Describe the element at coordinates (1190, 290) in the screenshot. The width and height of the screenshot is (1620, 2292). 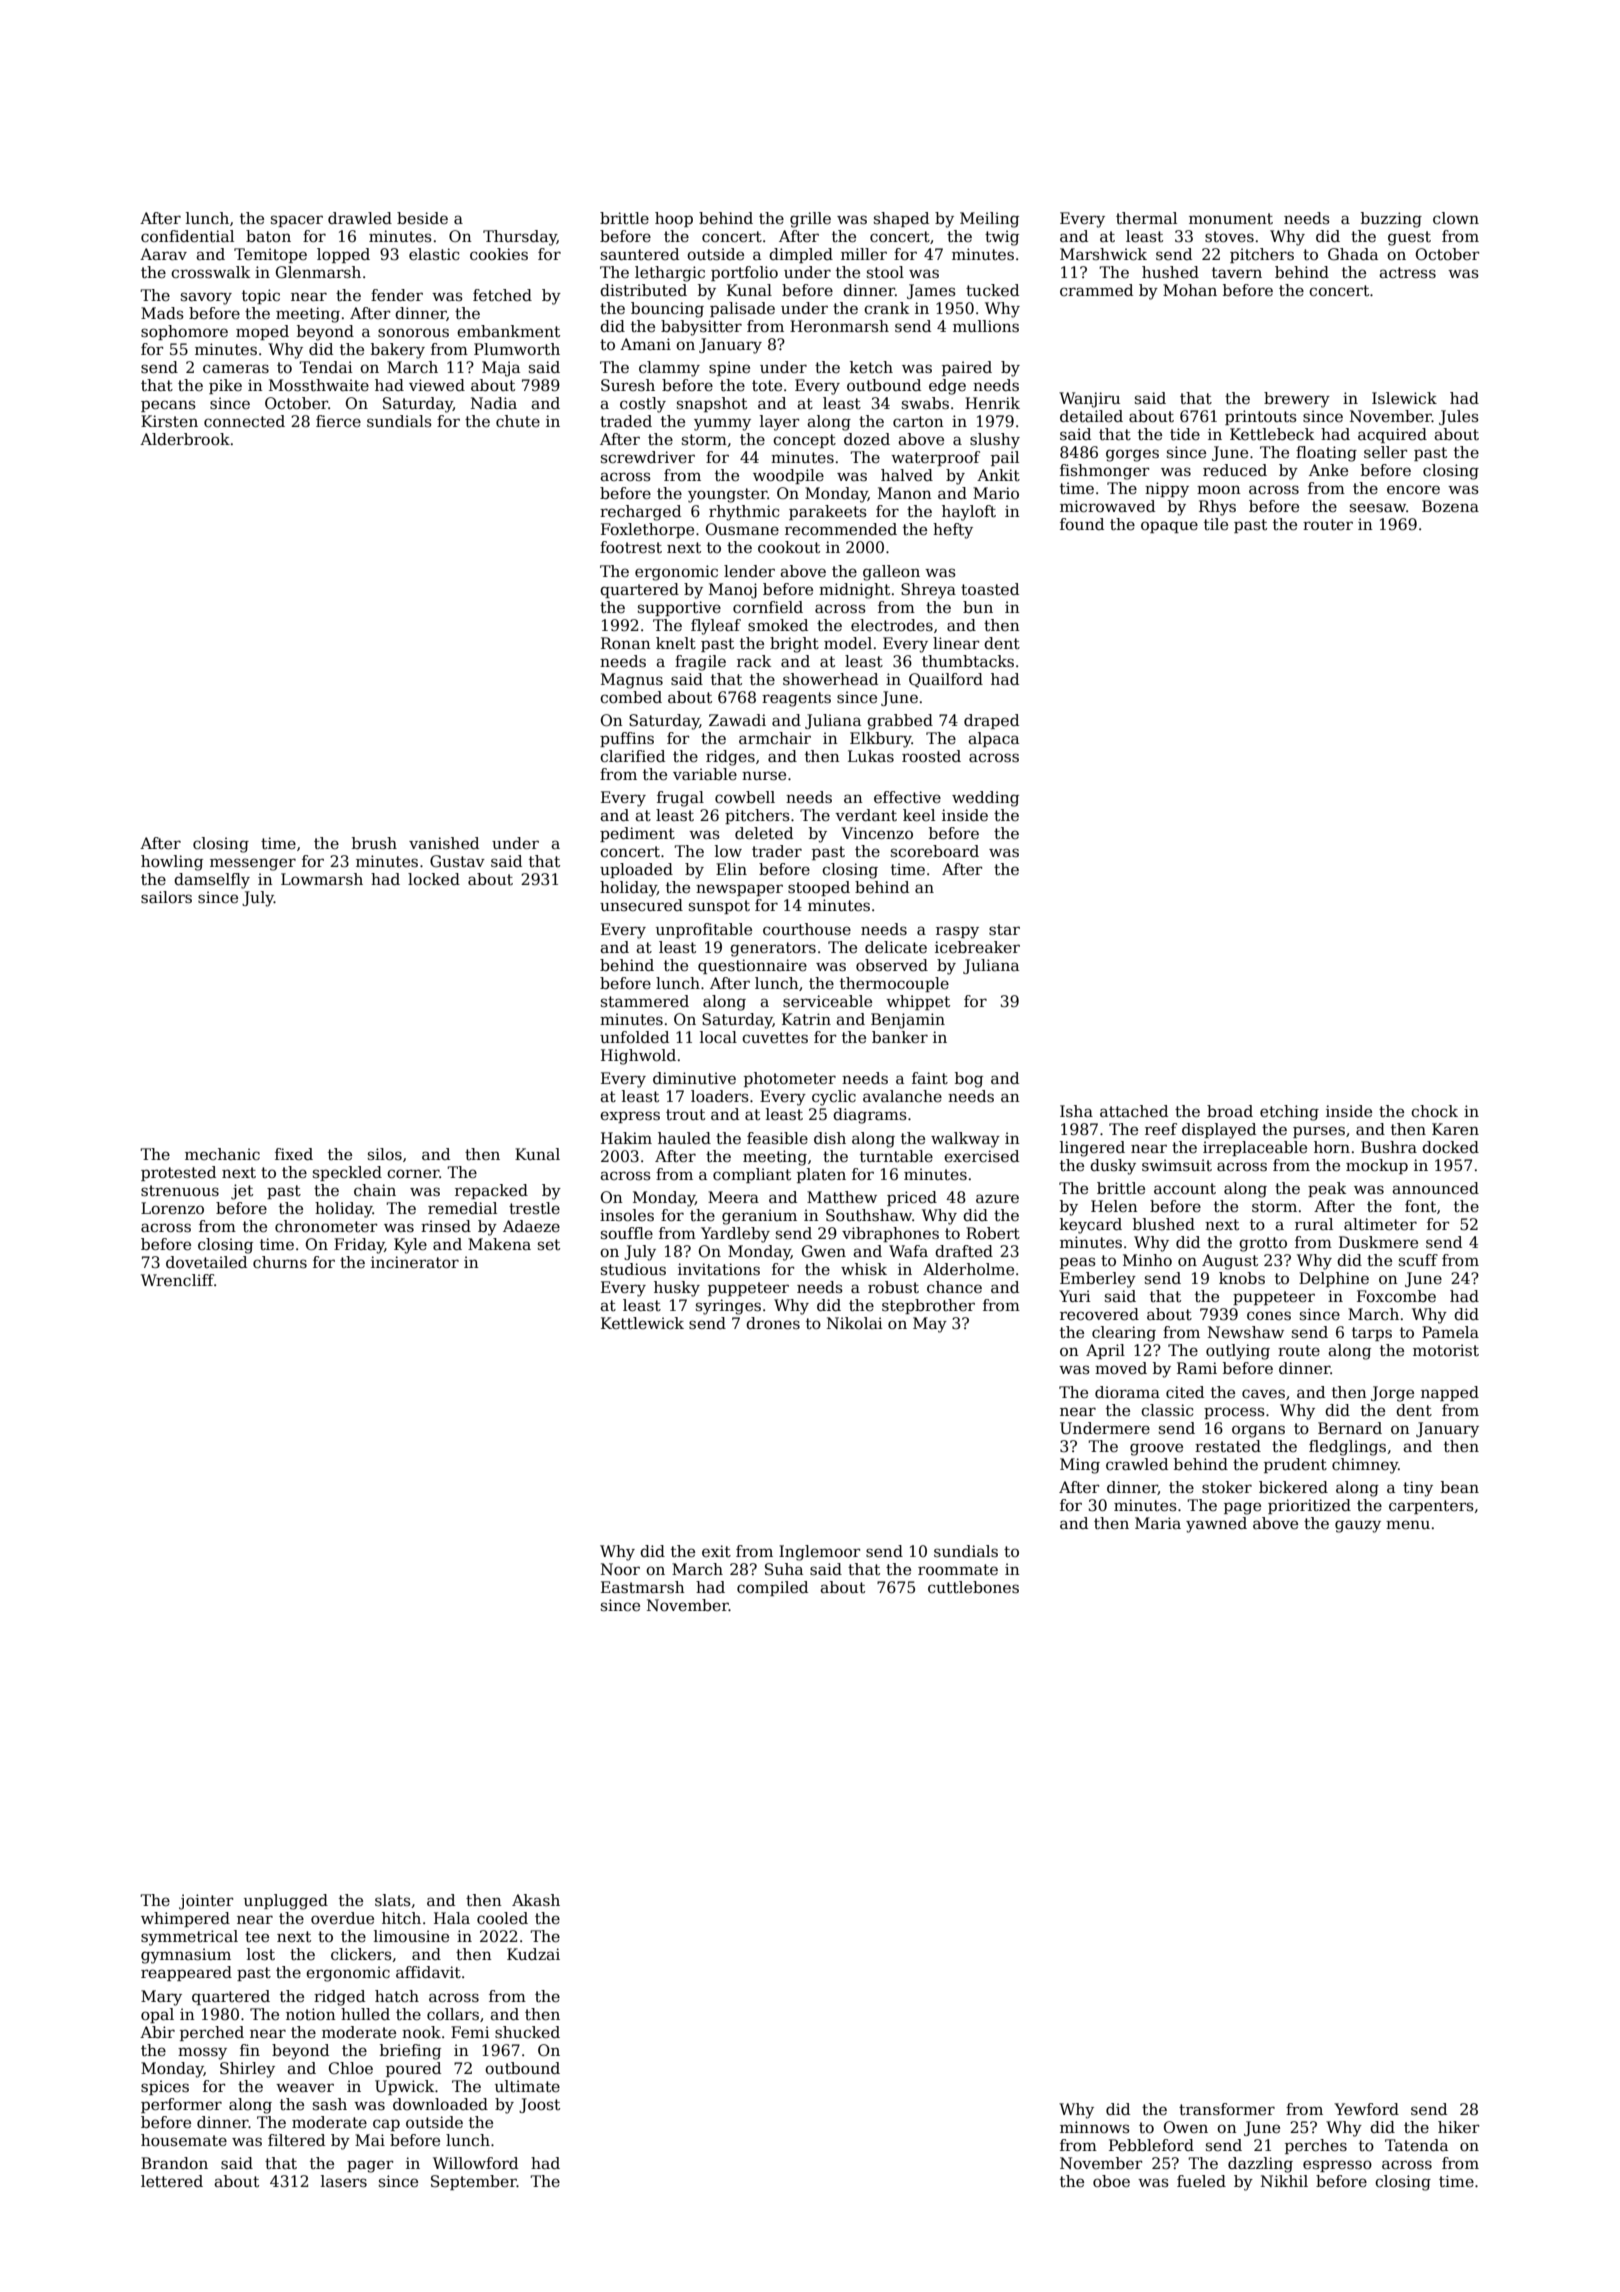
I see `Mohan` at that location.
